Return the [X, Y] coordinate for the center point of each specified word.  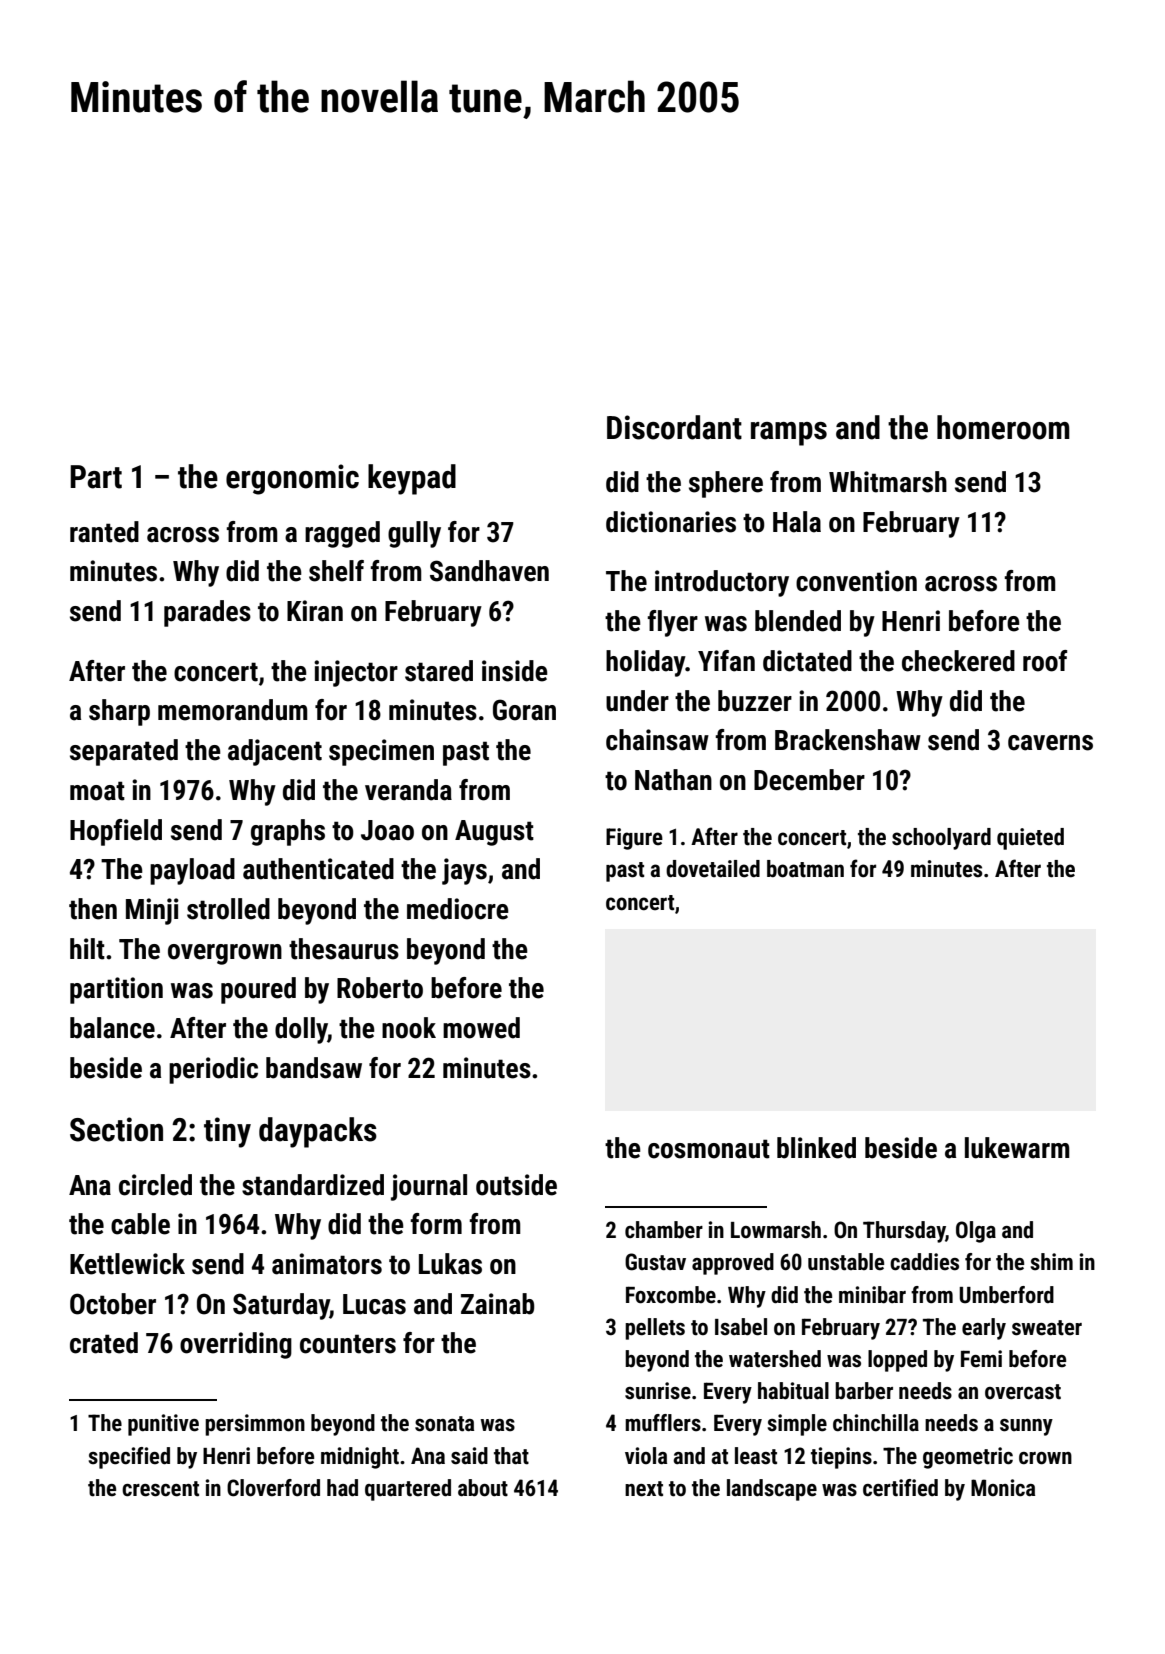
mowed [481, 1028]
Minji [152, 911]
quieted [1030, 839]
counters [348, 1344]
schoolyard [941, 839]
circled [155, 1185]
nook [409, 1028]
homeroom [1003, 427]
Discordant [674, 427]
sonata [444, 1424]
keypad [412, 479]
